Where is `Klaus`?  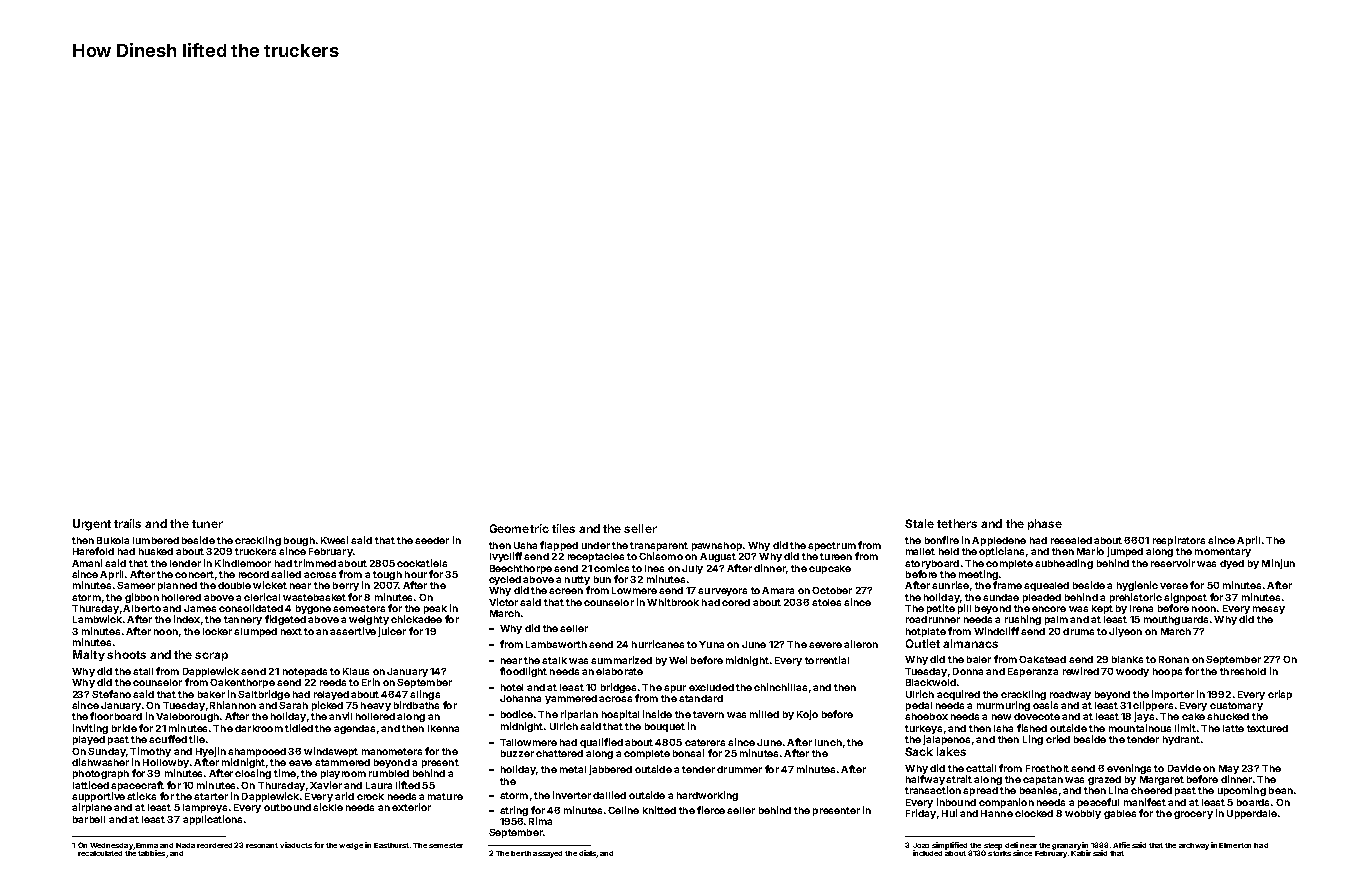 Klaus is located at coordinates (356, 671).
